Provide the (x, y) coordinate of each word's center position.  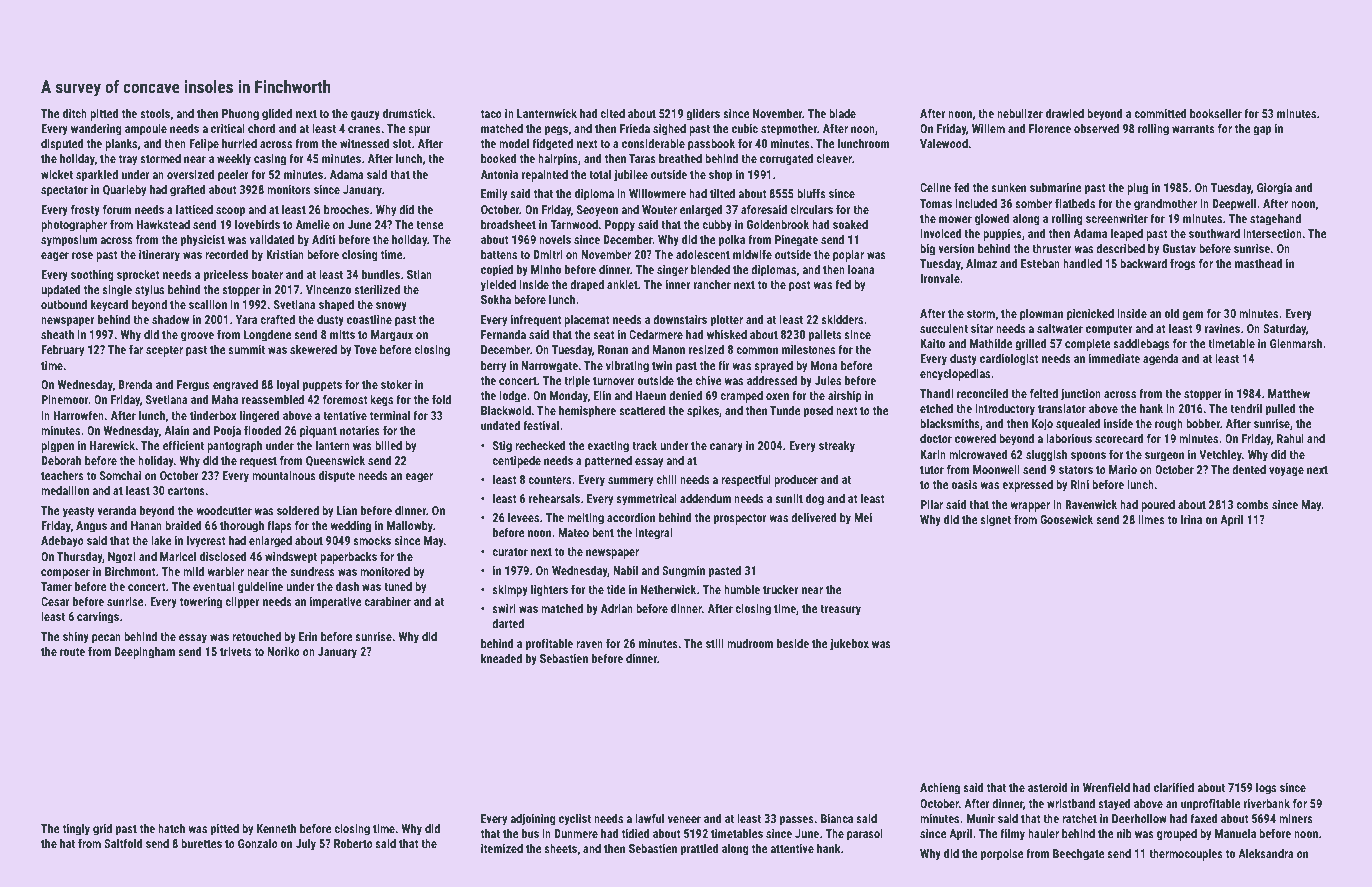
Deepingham (144, 653)
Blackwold (506, 410)
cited (612, 113)
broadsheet (508, 224)
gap (1262, 131)
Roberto (353, 843)
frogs (1183, 264)
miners (1296, 818)
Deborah (61, 460)
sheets (560, 848)
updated (60, 291)
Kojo (1042, 425)
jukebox (849, 645)
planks (121, 145)
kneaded (501, 658)
